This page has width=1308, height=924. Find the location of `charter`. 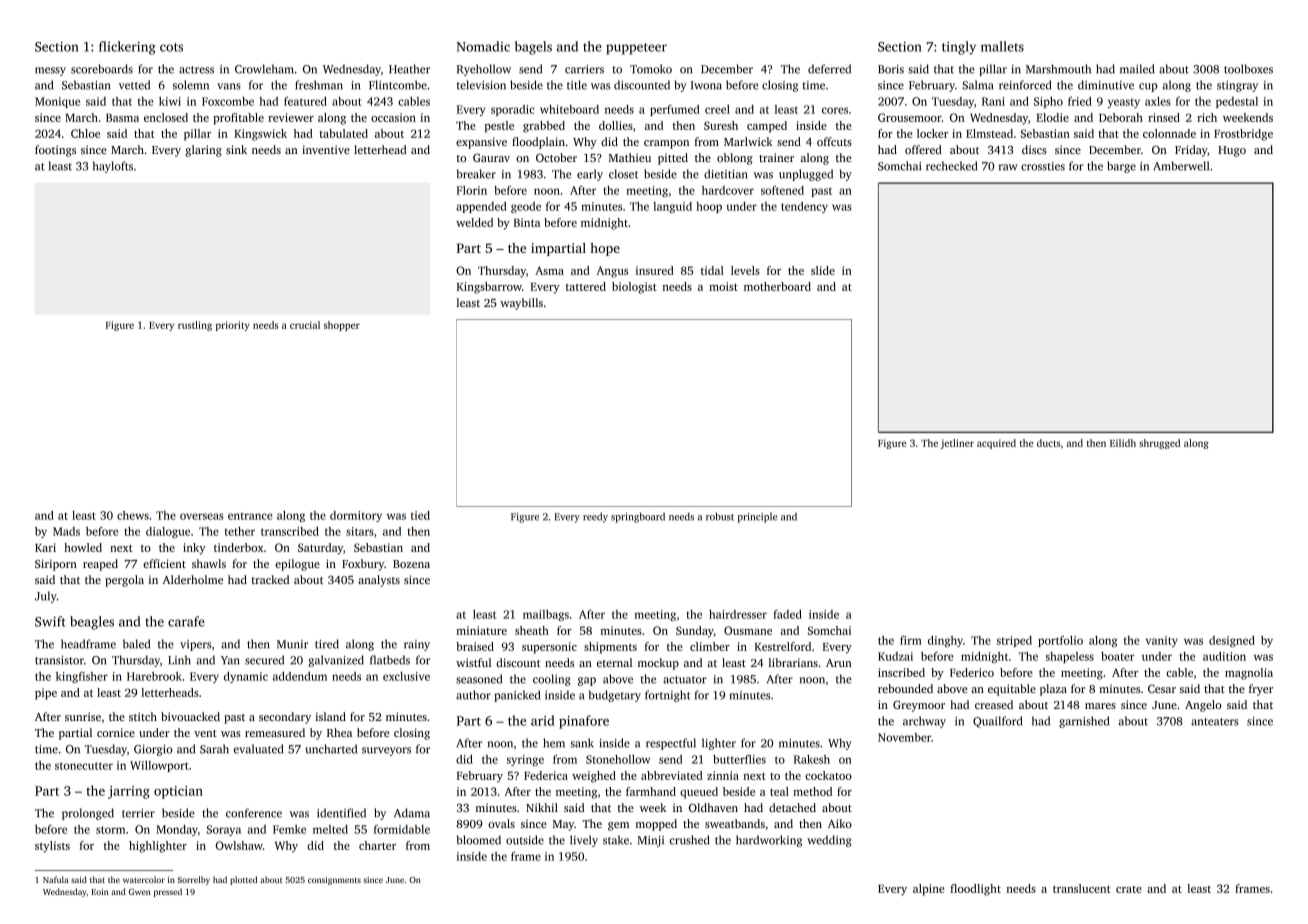

charter is located at coordinates (377, 845).
